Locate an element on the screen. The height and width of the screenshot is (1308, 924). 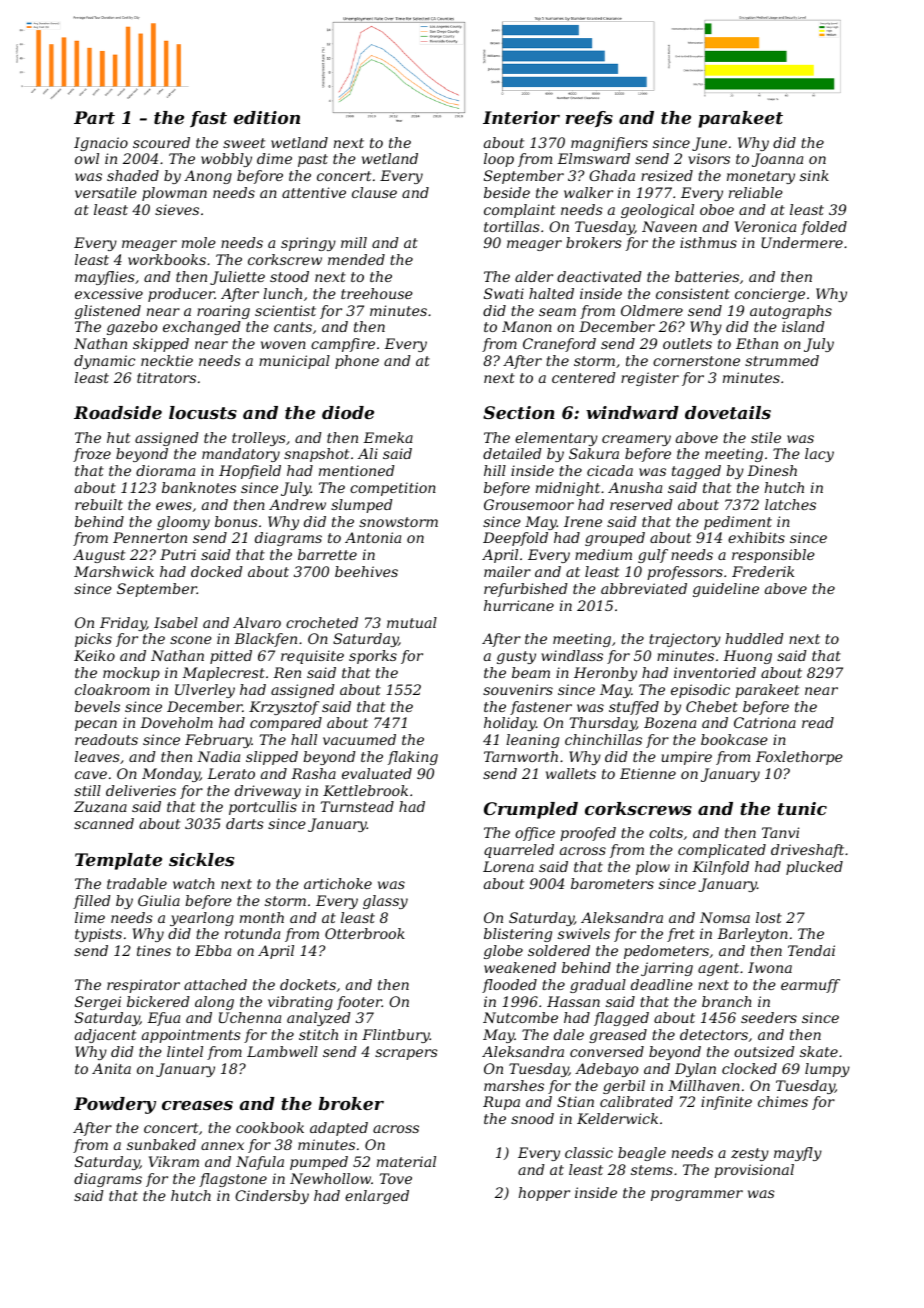
sporks is located at coordinates (373, 657).
